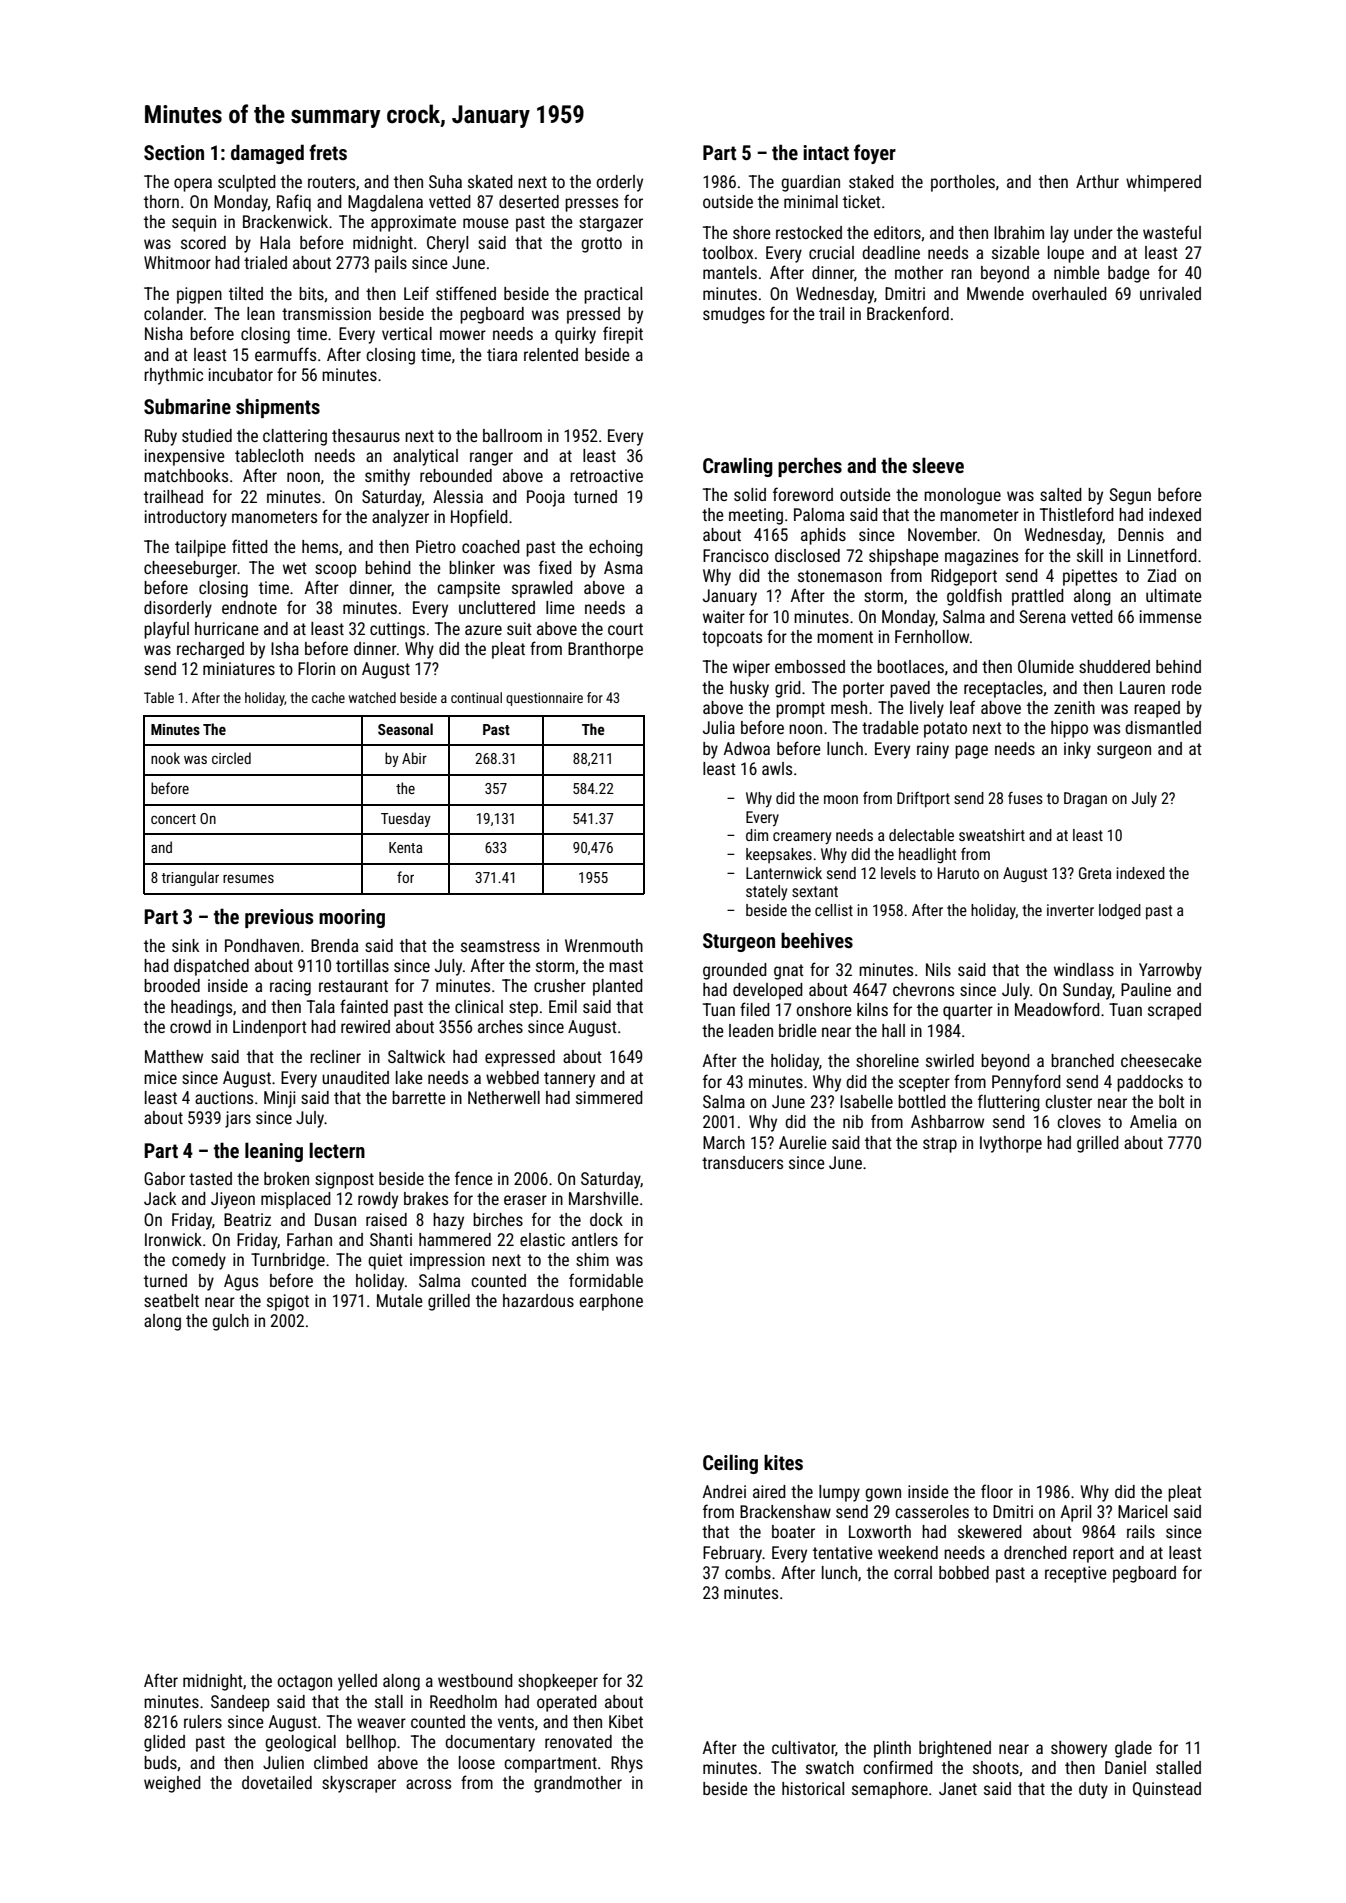 The width and height of the screenshot is (1346, 1903). What do you see at coordinates (551, 354) in the screenshot?
I see `relented` at bounding box center [551, 354].
